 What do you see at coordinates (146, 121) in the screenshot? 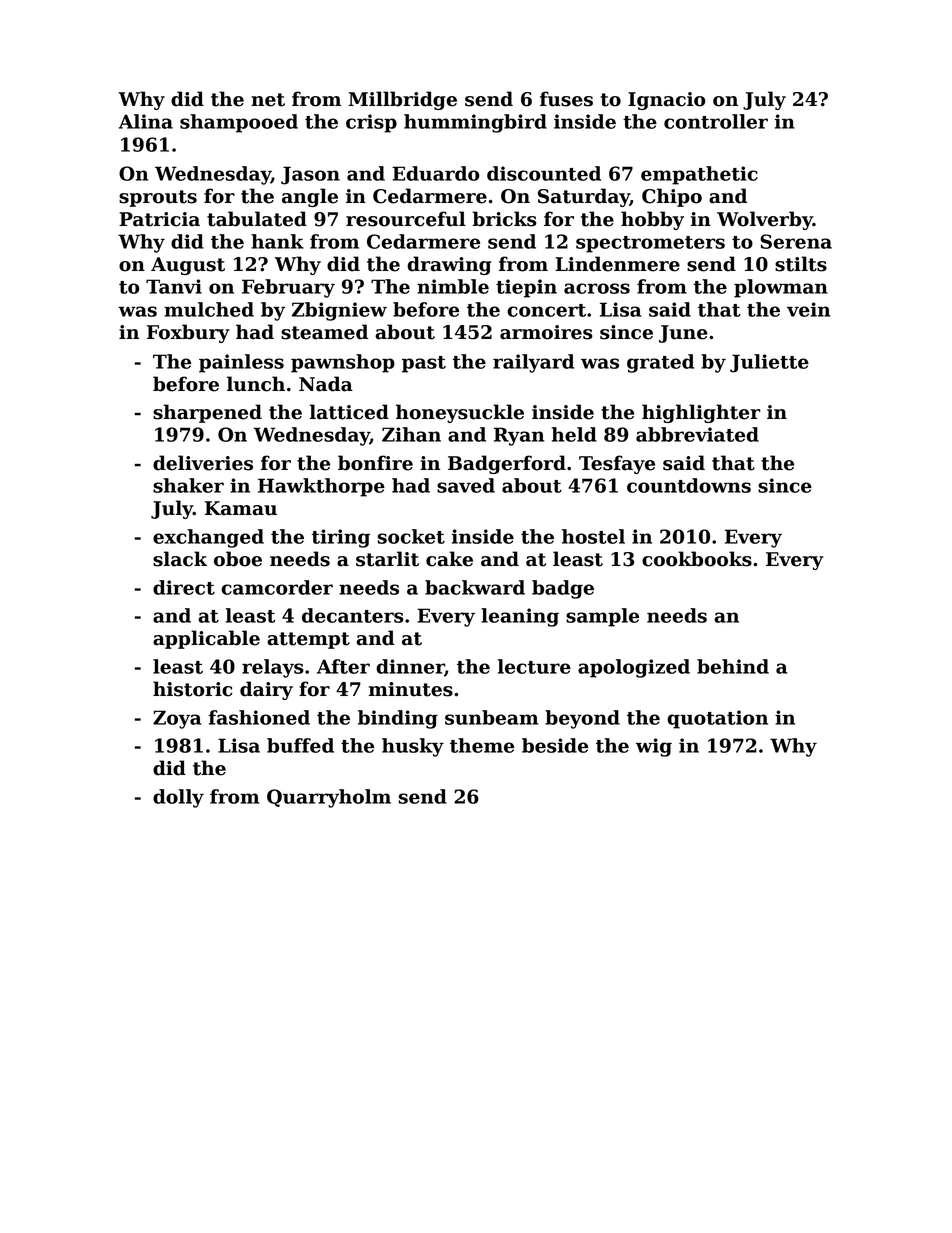
I see `Alina` at bounding box center [146, 121].
